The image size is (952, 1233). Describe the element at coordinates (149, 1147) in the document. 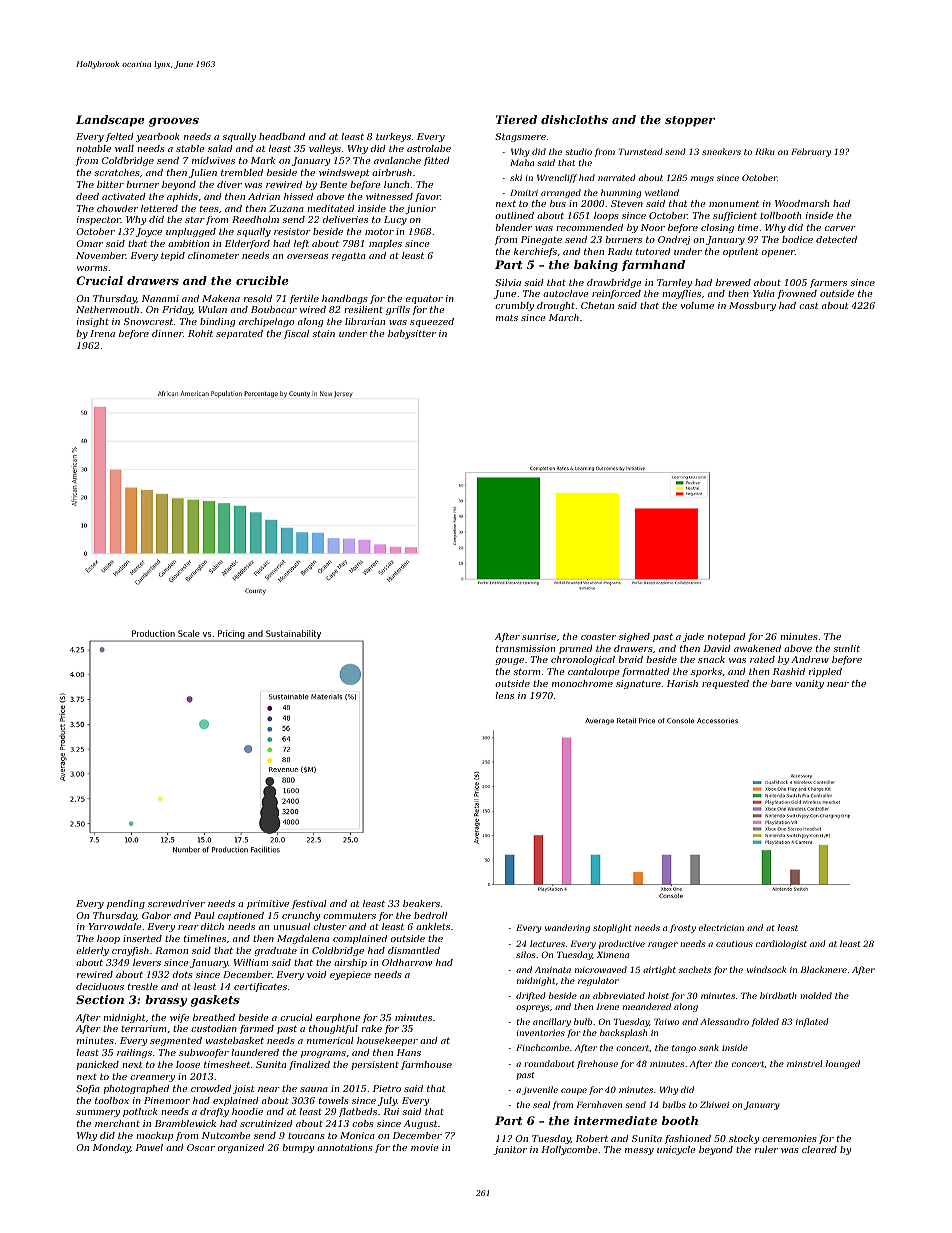

I see `Pawel` at that location.
